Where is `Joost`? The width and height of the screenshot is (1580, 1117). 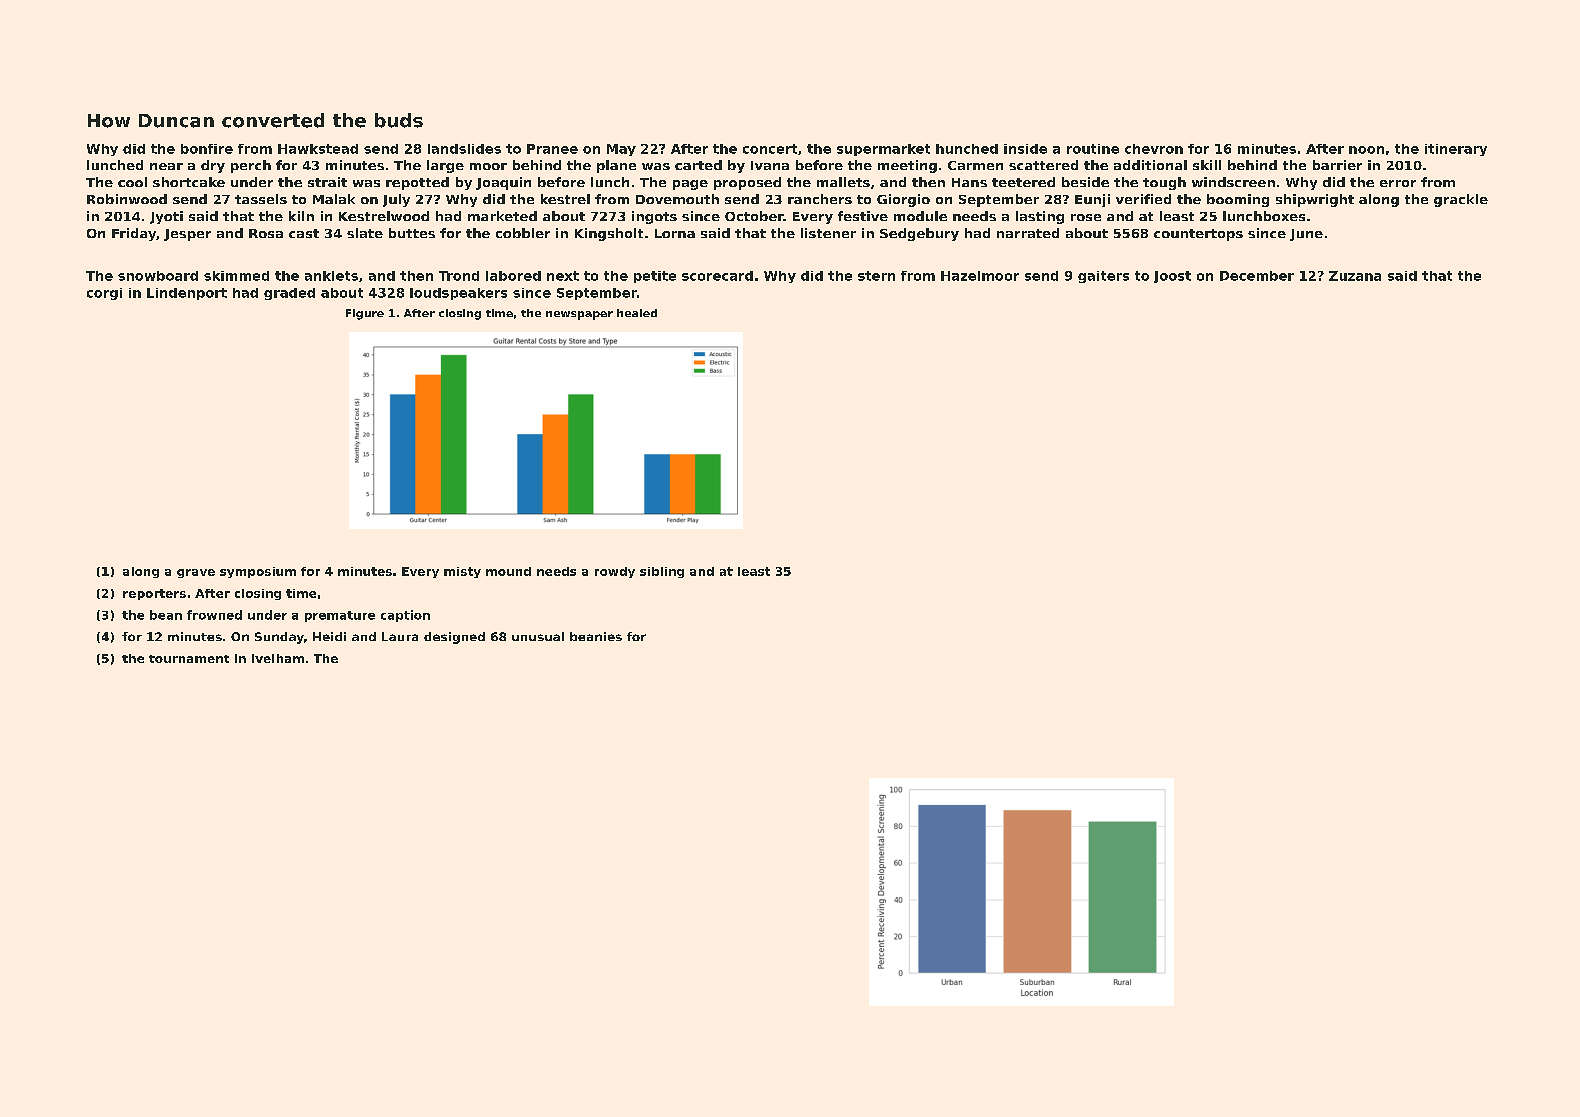
Joost is located at coordinates (1172, 277).
